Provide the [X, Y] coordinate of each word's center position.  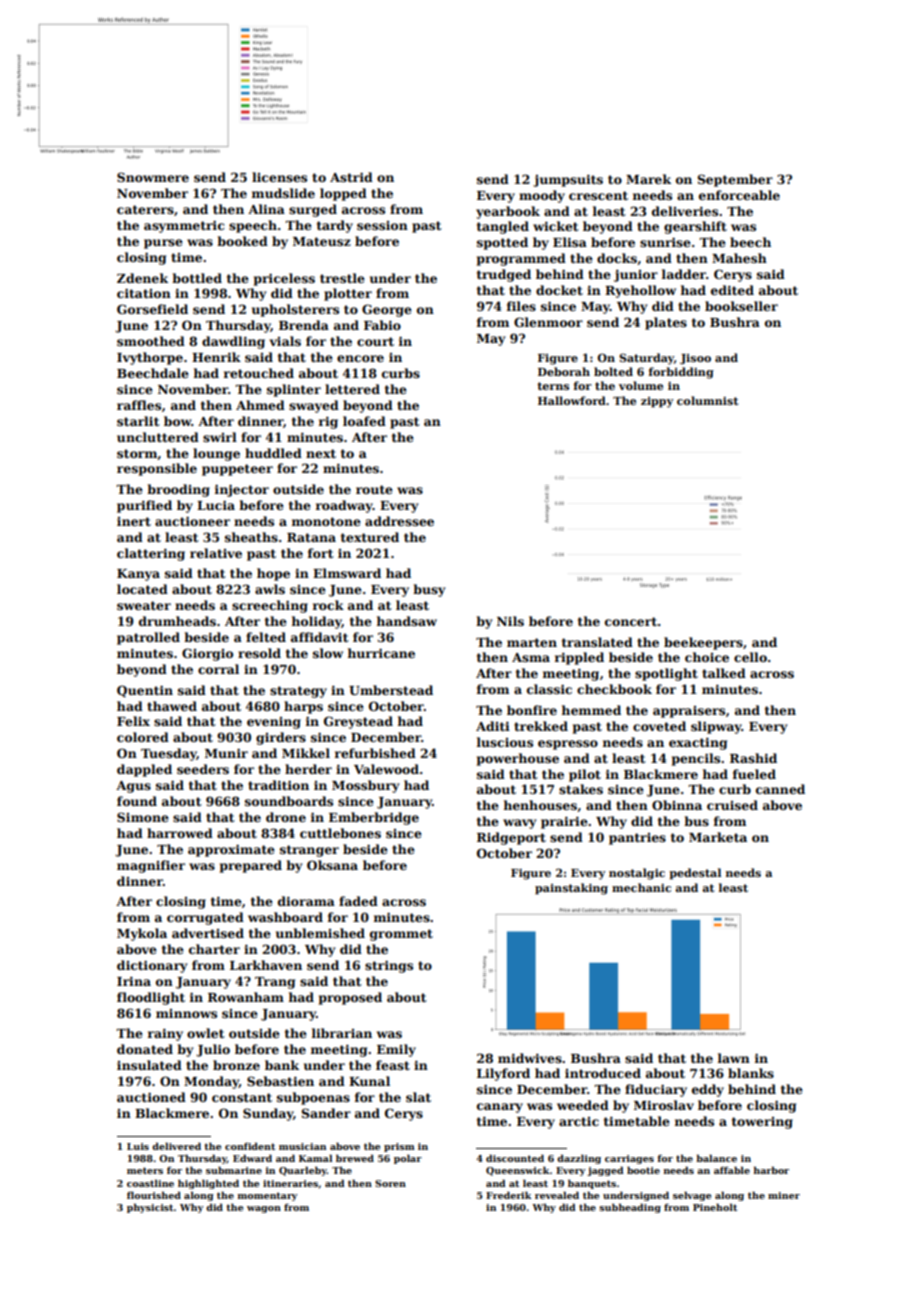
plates [666, 323]
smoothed [151, 341]
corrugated [205, 918]
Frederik [509, 1195]
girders [281, 738]
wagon [264, 1209]
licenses [279, 177]
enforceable [739, 195]
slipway [716, 727]
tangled [503, 227]
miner [784, 1195]
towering [762, 1123]
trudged [504, 275]
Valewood [386, 769]
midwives [530, 1058]
